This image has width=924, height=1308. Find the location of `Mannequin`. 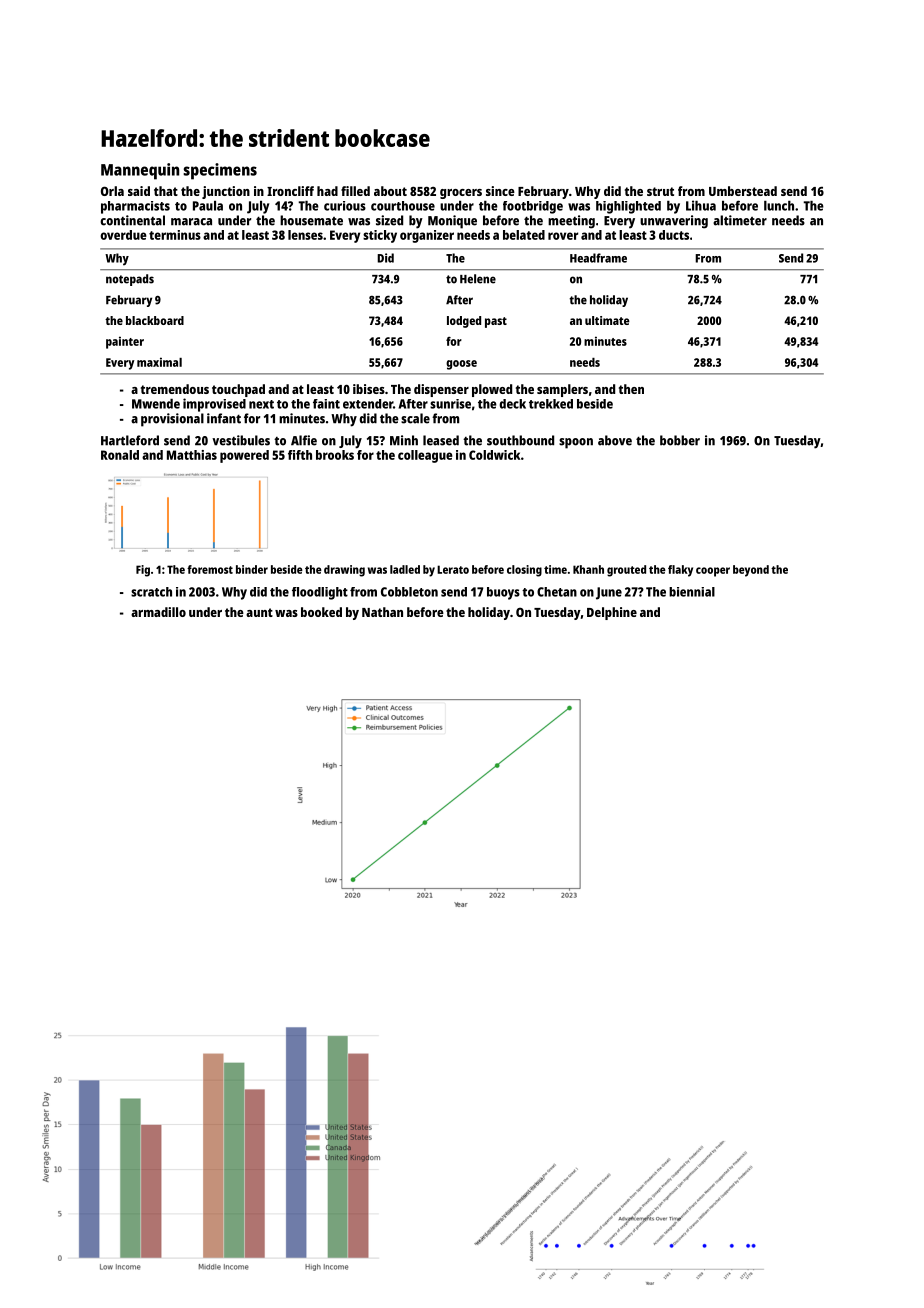

Mannequin is located at coordinates (140, 171).
